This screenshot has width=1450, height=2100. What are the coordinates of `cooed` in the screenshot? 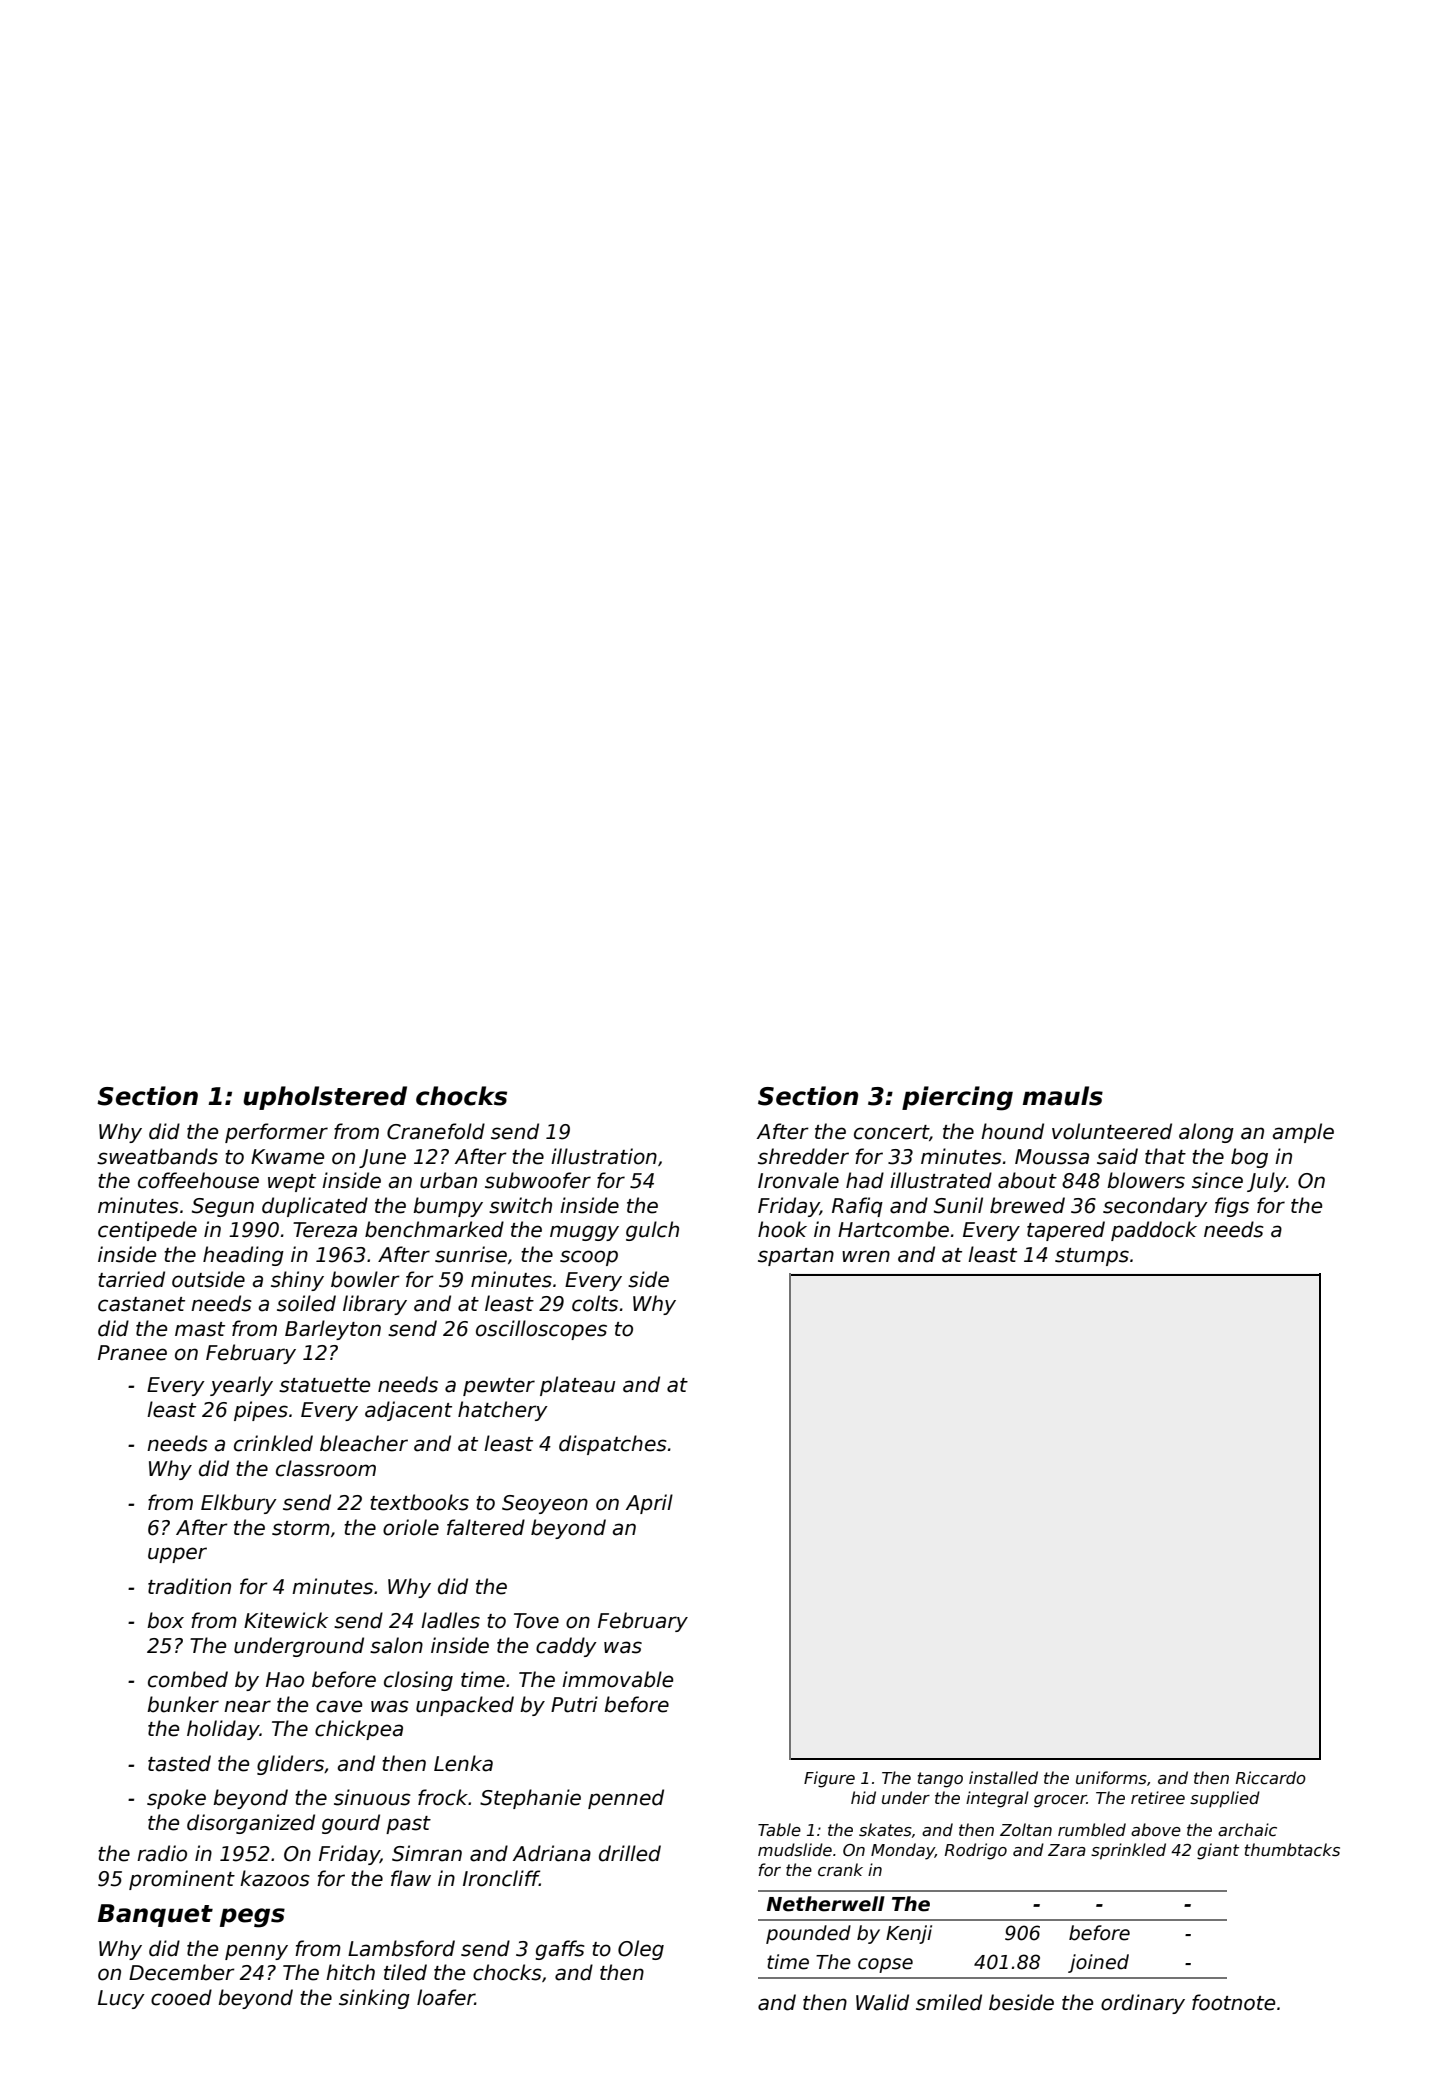 It's located at (181, 1997).
